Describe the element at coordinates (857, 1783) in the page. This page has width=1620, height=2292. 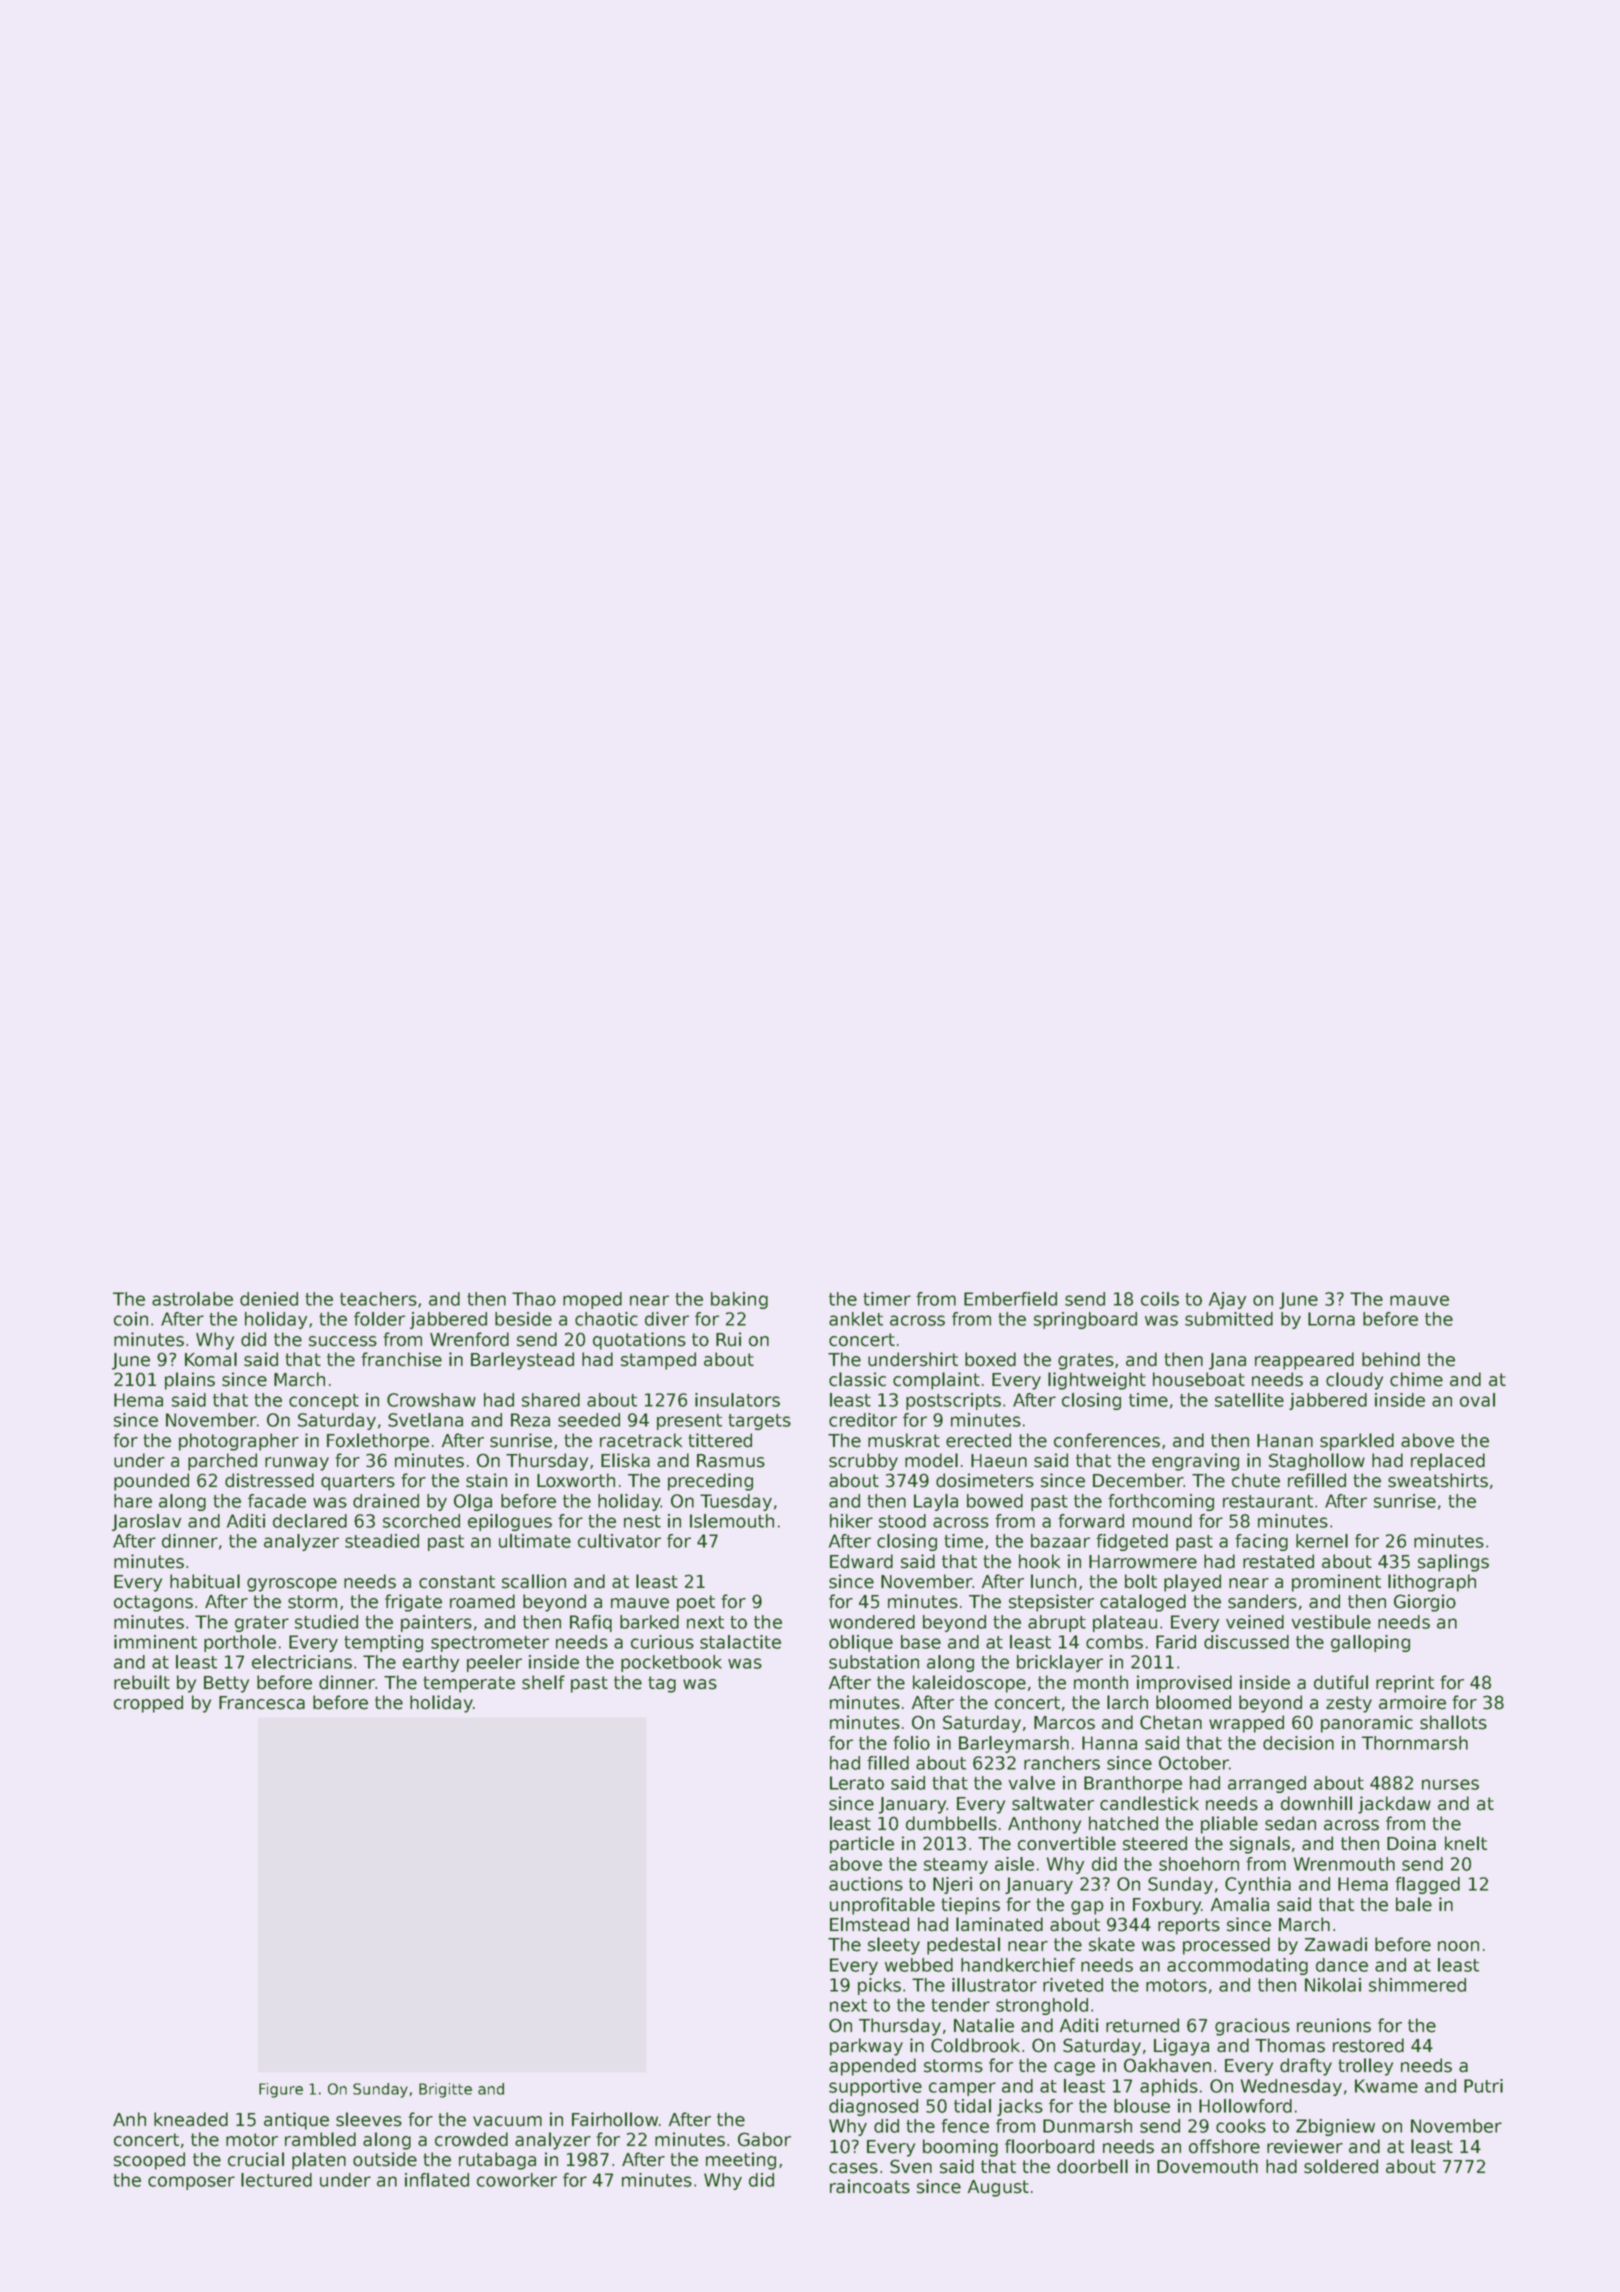
I see `Lerato` at that location.
